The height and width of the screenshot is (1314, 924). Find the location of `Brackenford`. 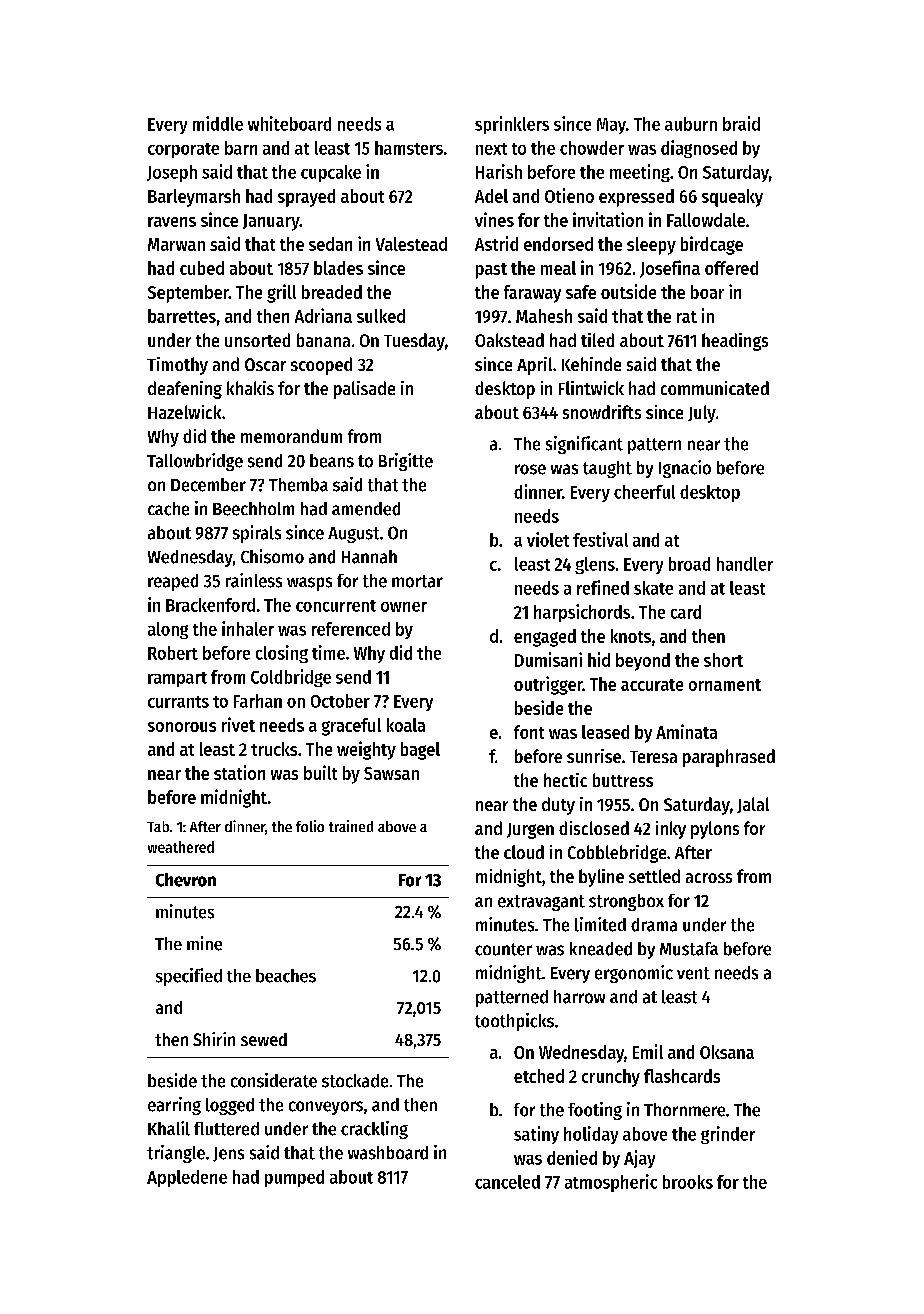

Brackenford is located at coordinates (210, 605).
